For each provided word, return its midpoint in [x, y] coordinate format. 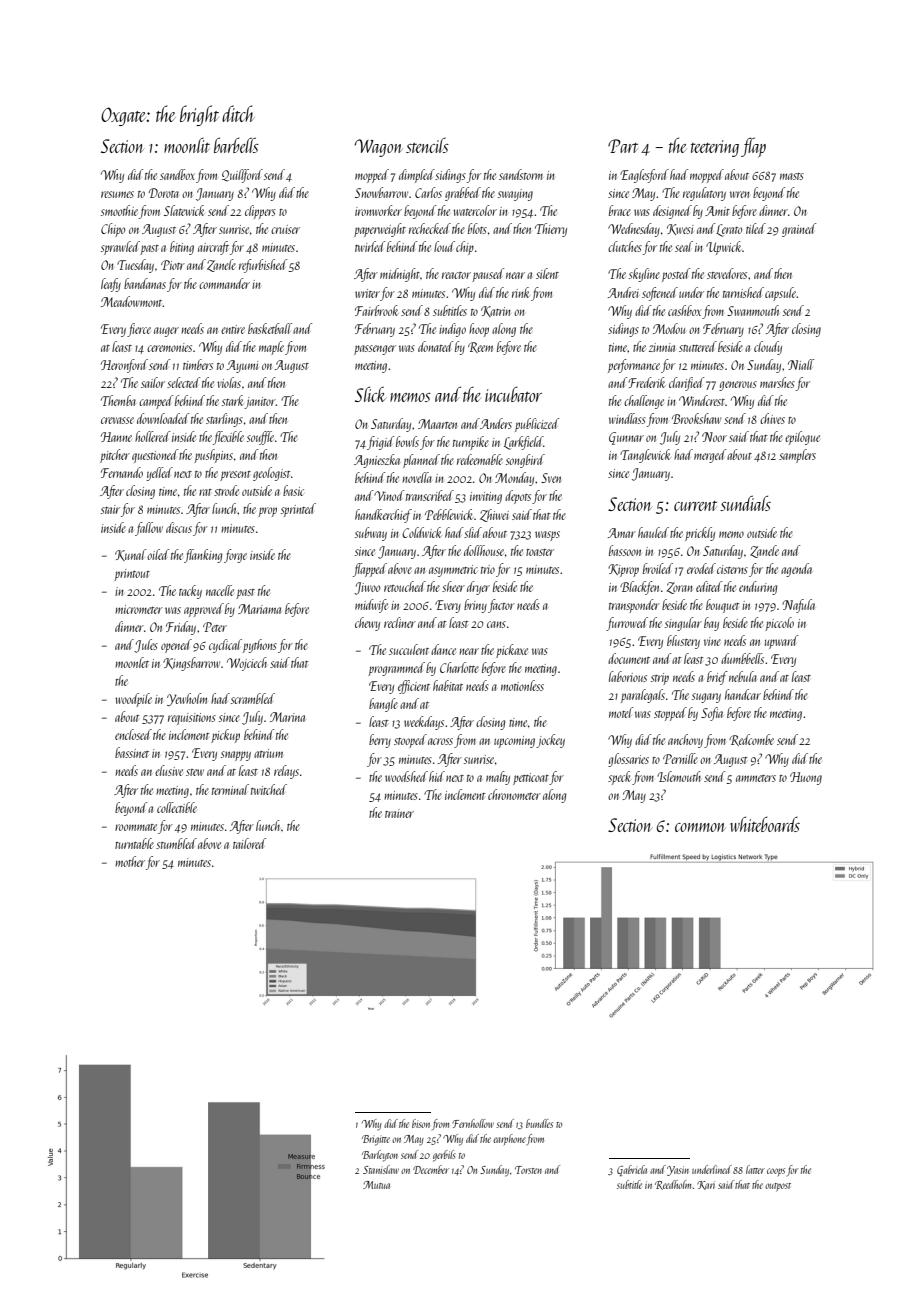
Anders [496, 423]
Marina [287, 717]
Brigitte [376, 1140]
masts [792, 176]
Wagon [379, 148]
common [700, 827]
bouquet [723, 606]
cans [496, 624]
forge [235, 556]
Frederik [646, 382]
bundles [539, 1123]
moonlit [187, 145]
